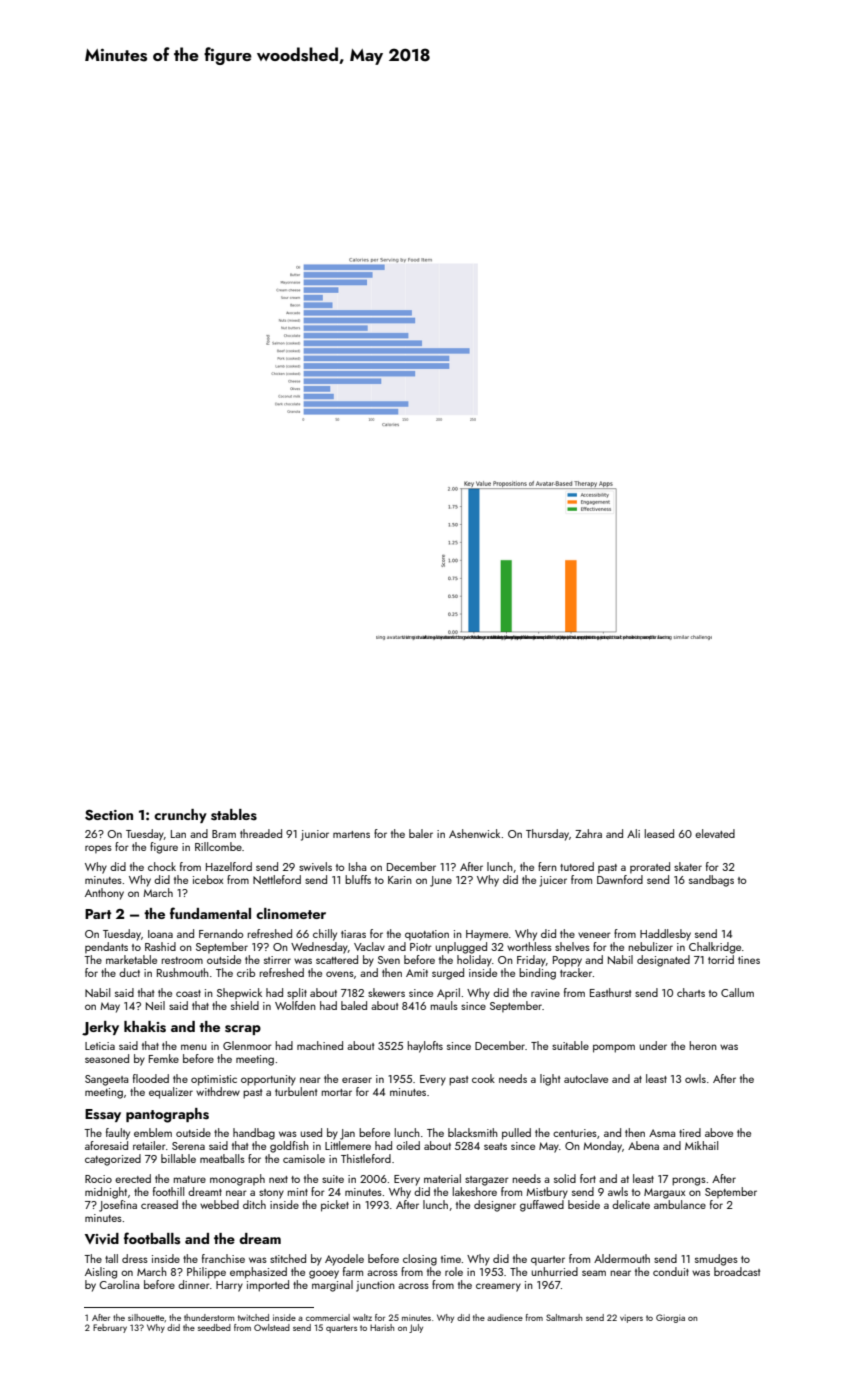 Image resolution: width=849 pixels, height=1400 pixels. Describe the element at coordinates (245, 1005) in the screenshot. I see `shield` at that location.
